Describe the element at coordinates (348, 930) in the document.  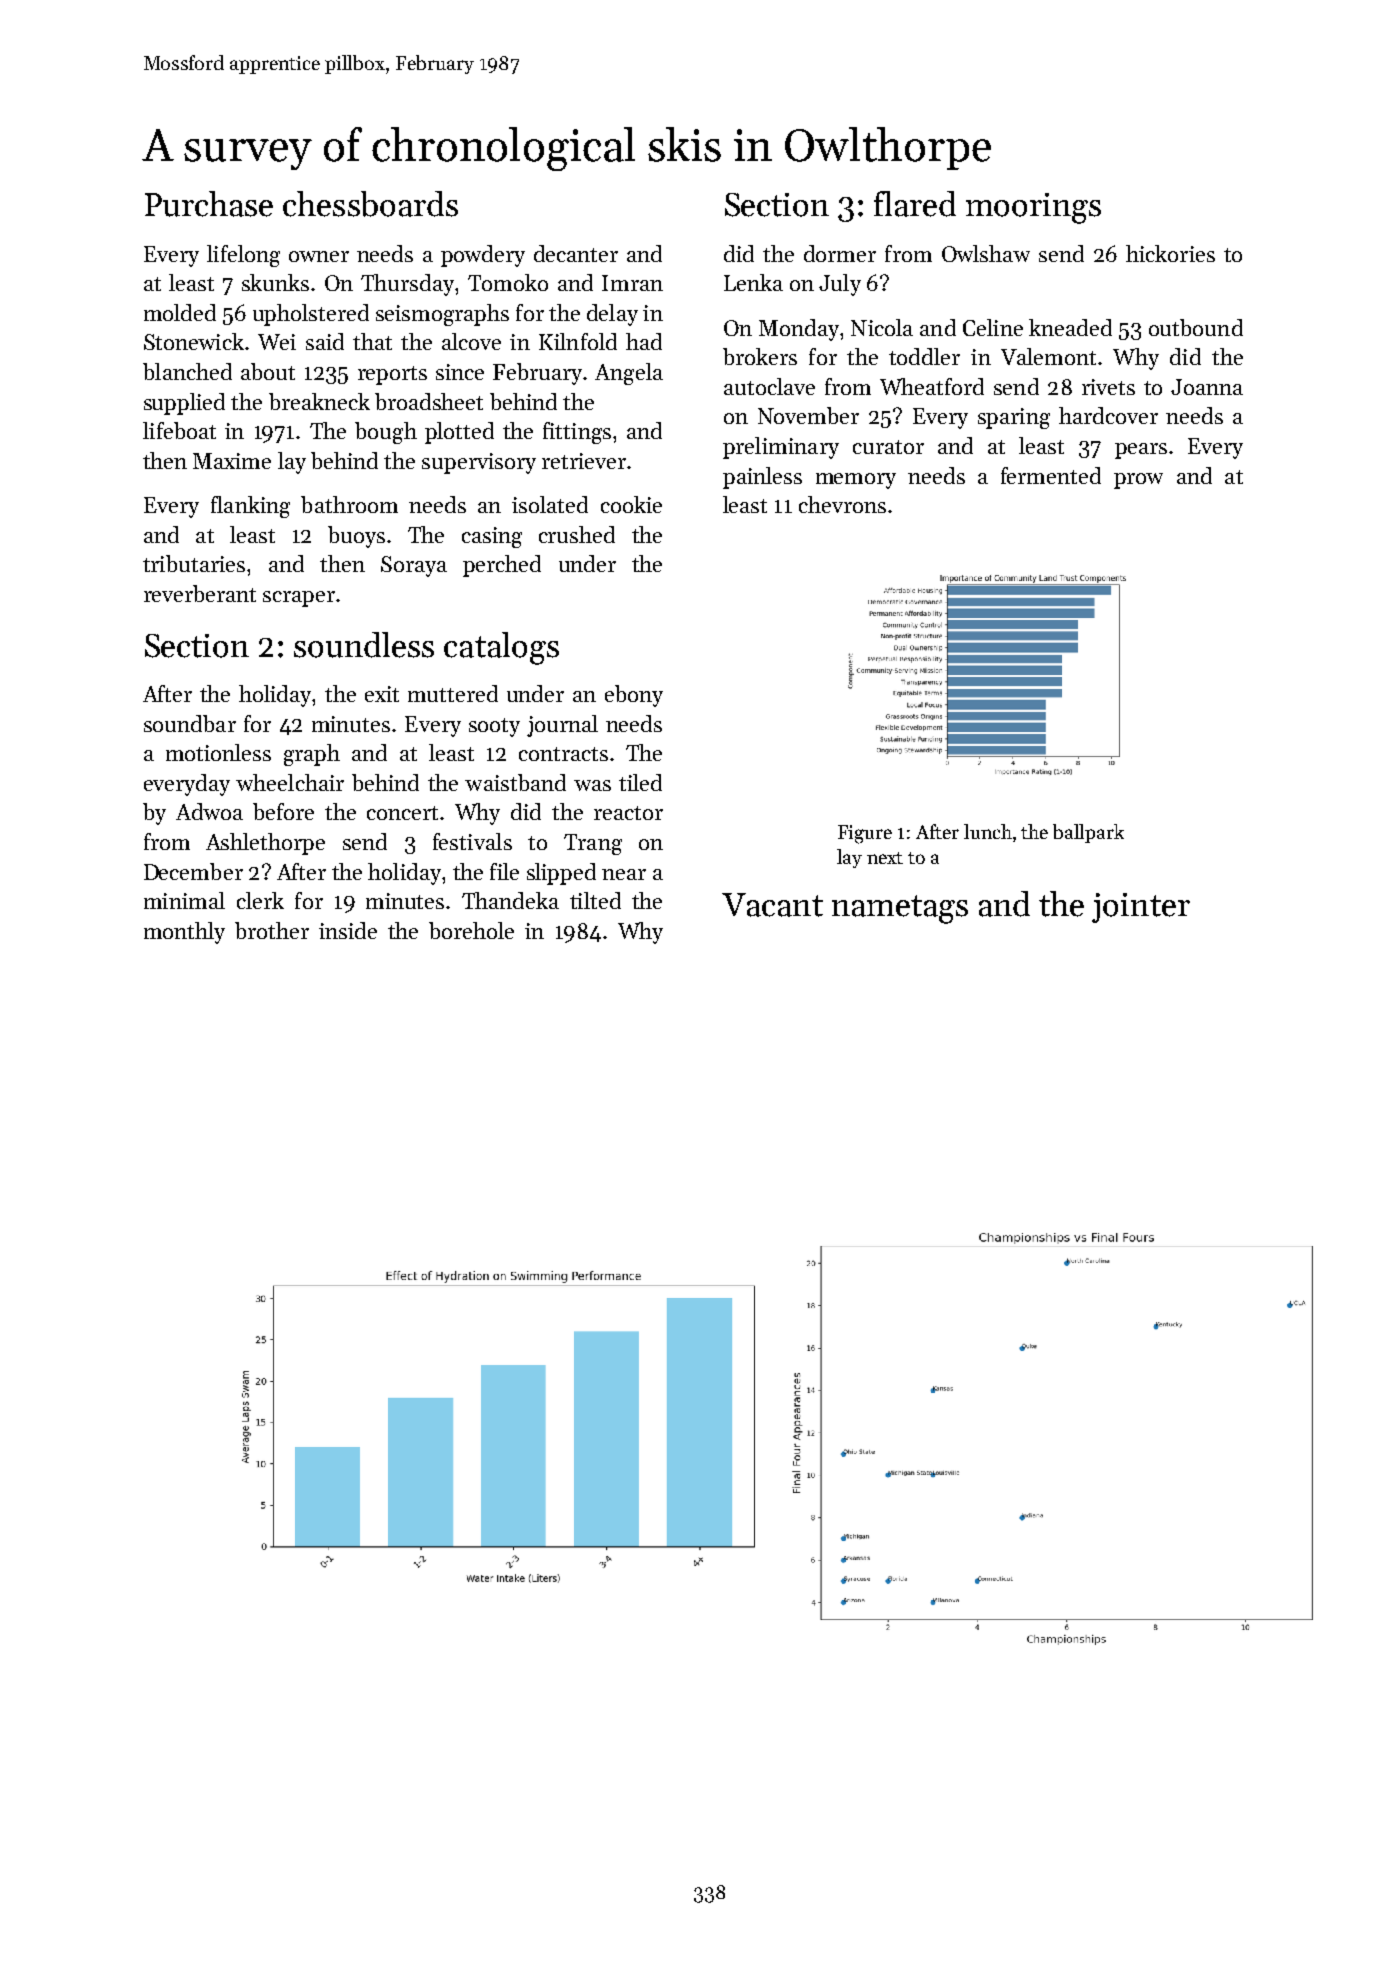
I see `inside` at that location.
